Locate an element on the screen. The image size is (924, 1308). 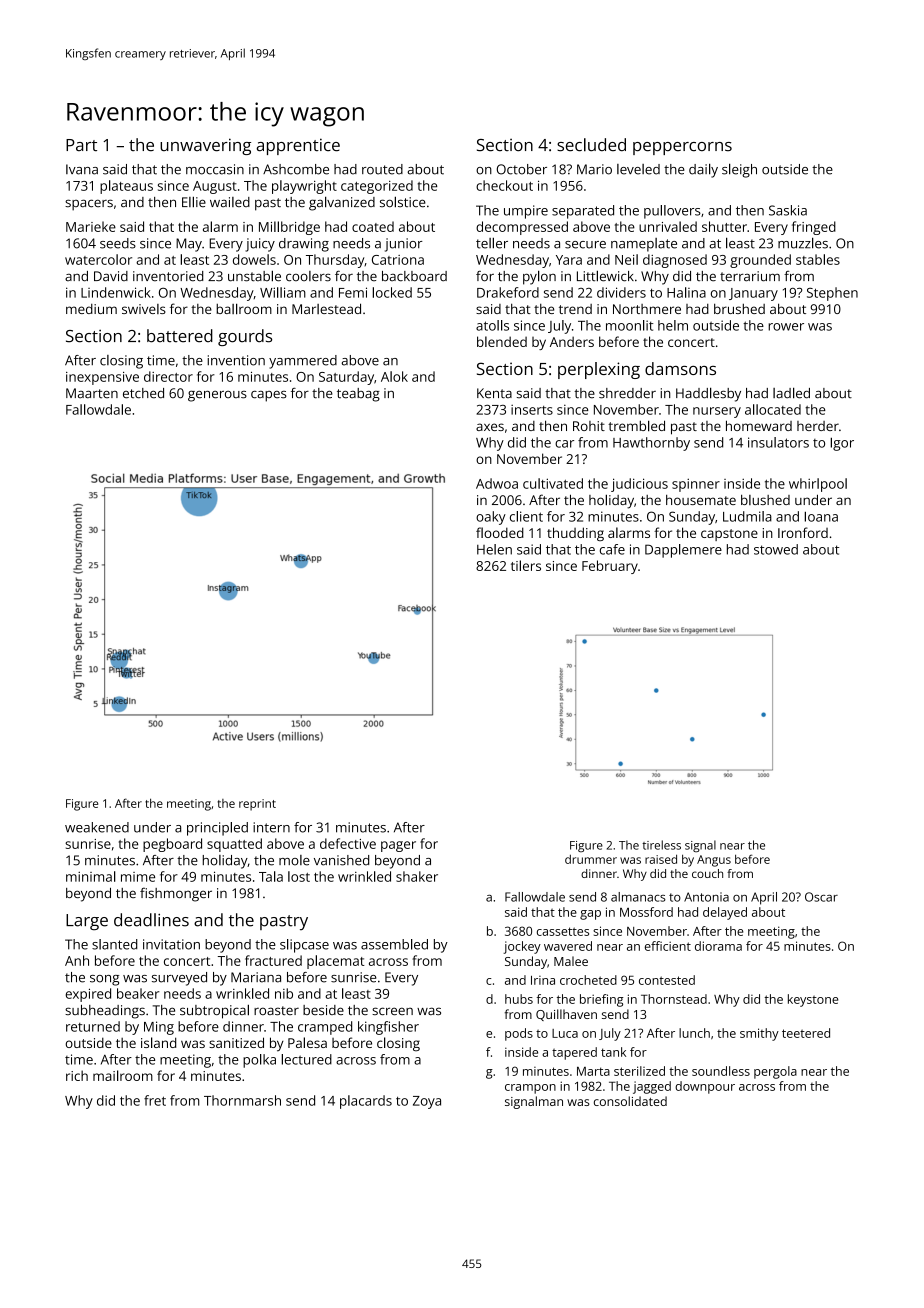
drummer is located at coordinates (591, 859).
